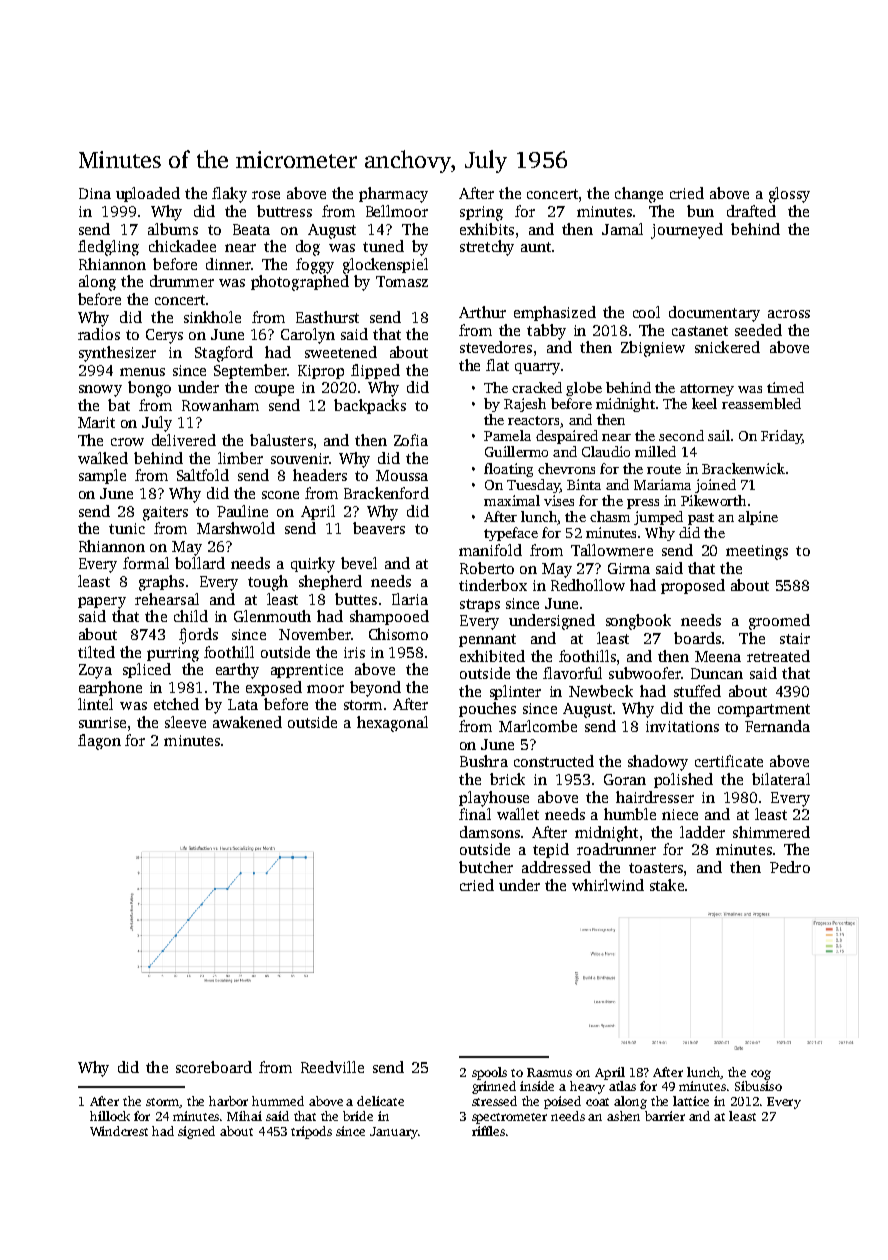 Image resolution: width=888 pixels, height=1260 pixels. I want to click on Carolyn, so click(308, 336).
